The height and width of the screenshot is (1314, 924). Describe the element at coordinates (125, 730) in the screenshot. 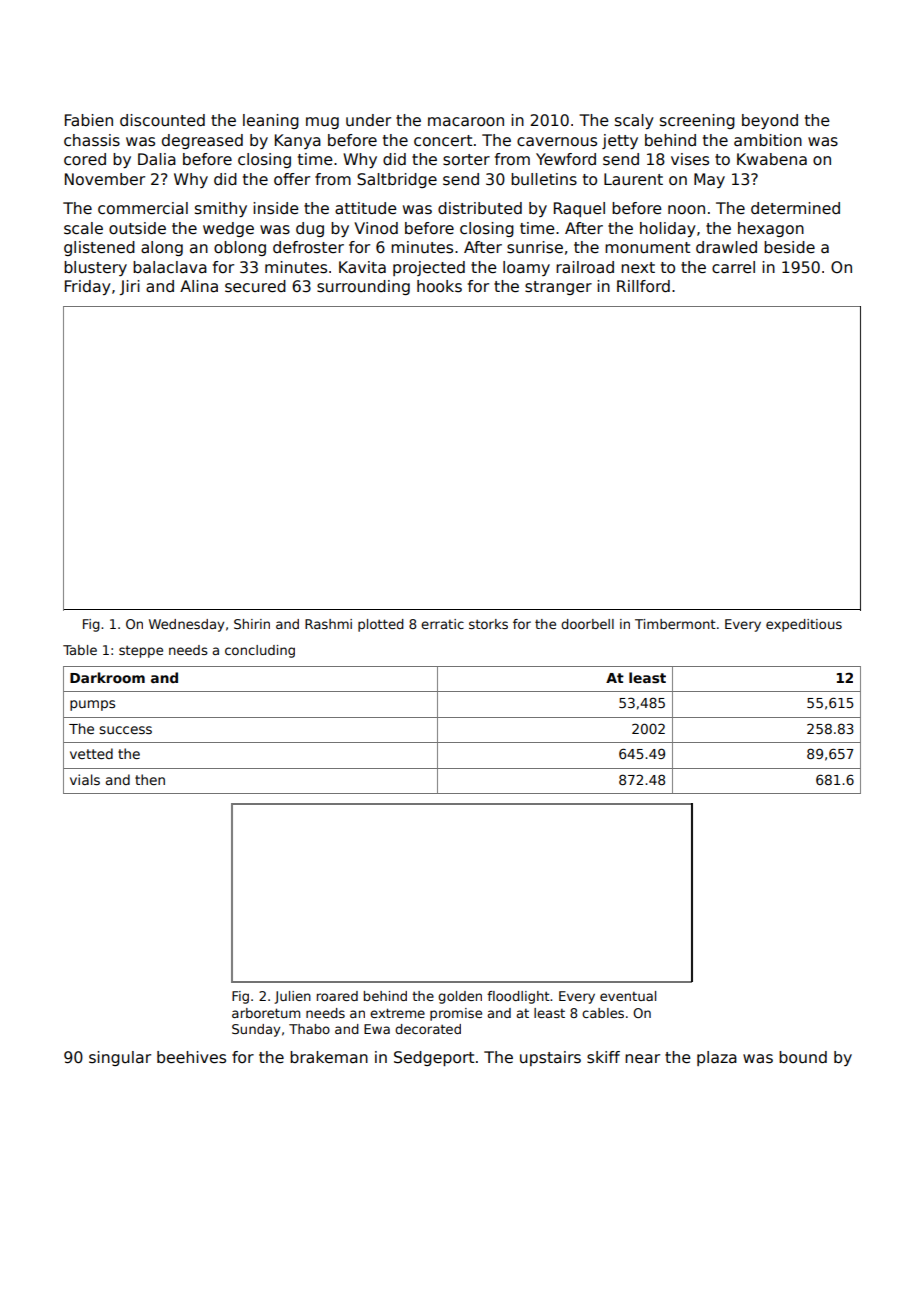

I see `success` at that location.
